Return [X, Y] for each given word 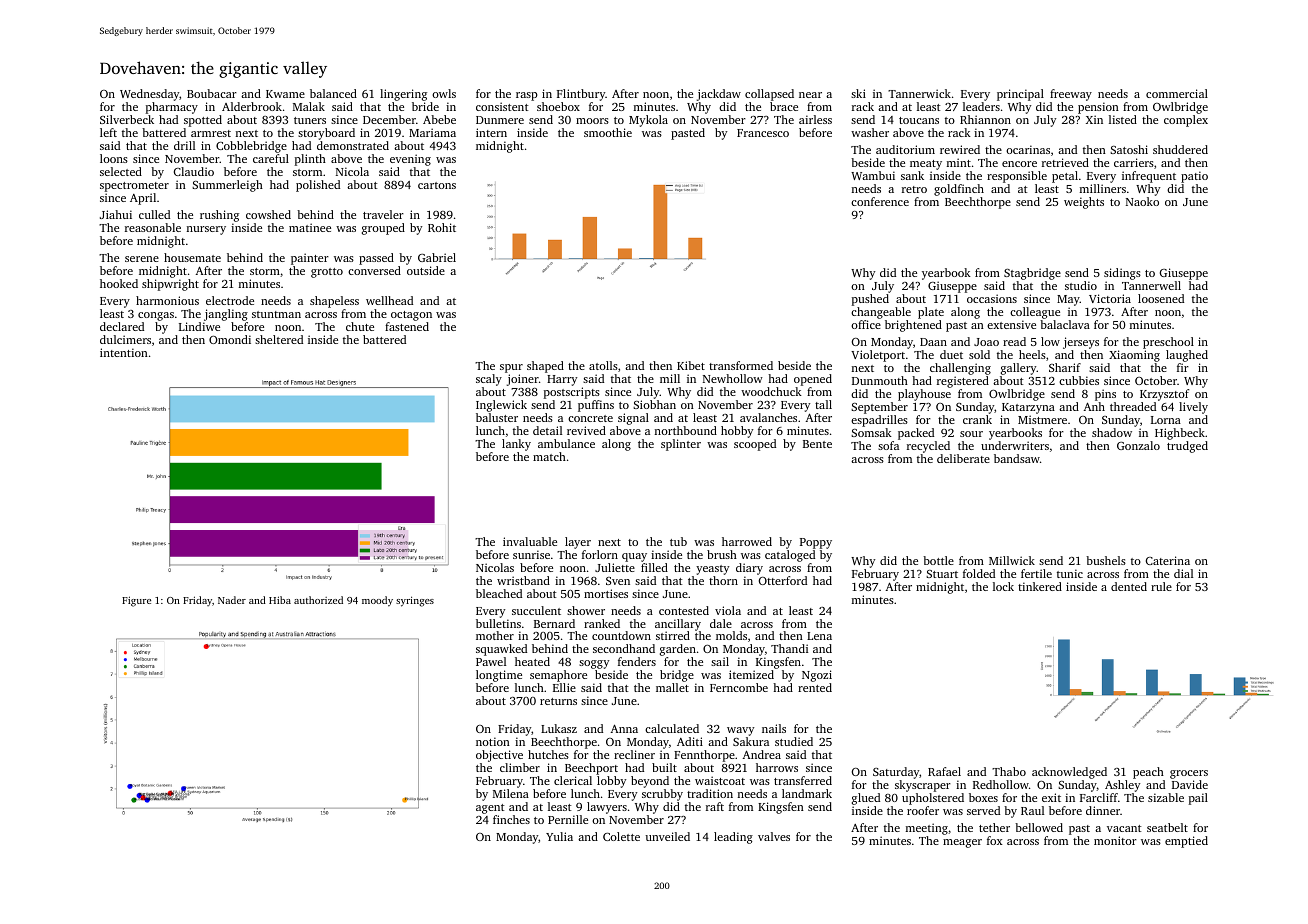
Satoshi [1129, 149]
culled [154, 214]
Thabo [1009, 771]
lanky [516, 445]
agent [490, 809]
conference [880, 201]
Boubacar [212, 93]
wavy [740, 731]
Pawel [491, 661]
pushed [870, 300]
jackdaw [719, 95]
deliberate [963, 458]
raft [715, 806]
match [549, 456]
